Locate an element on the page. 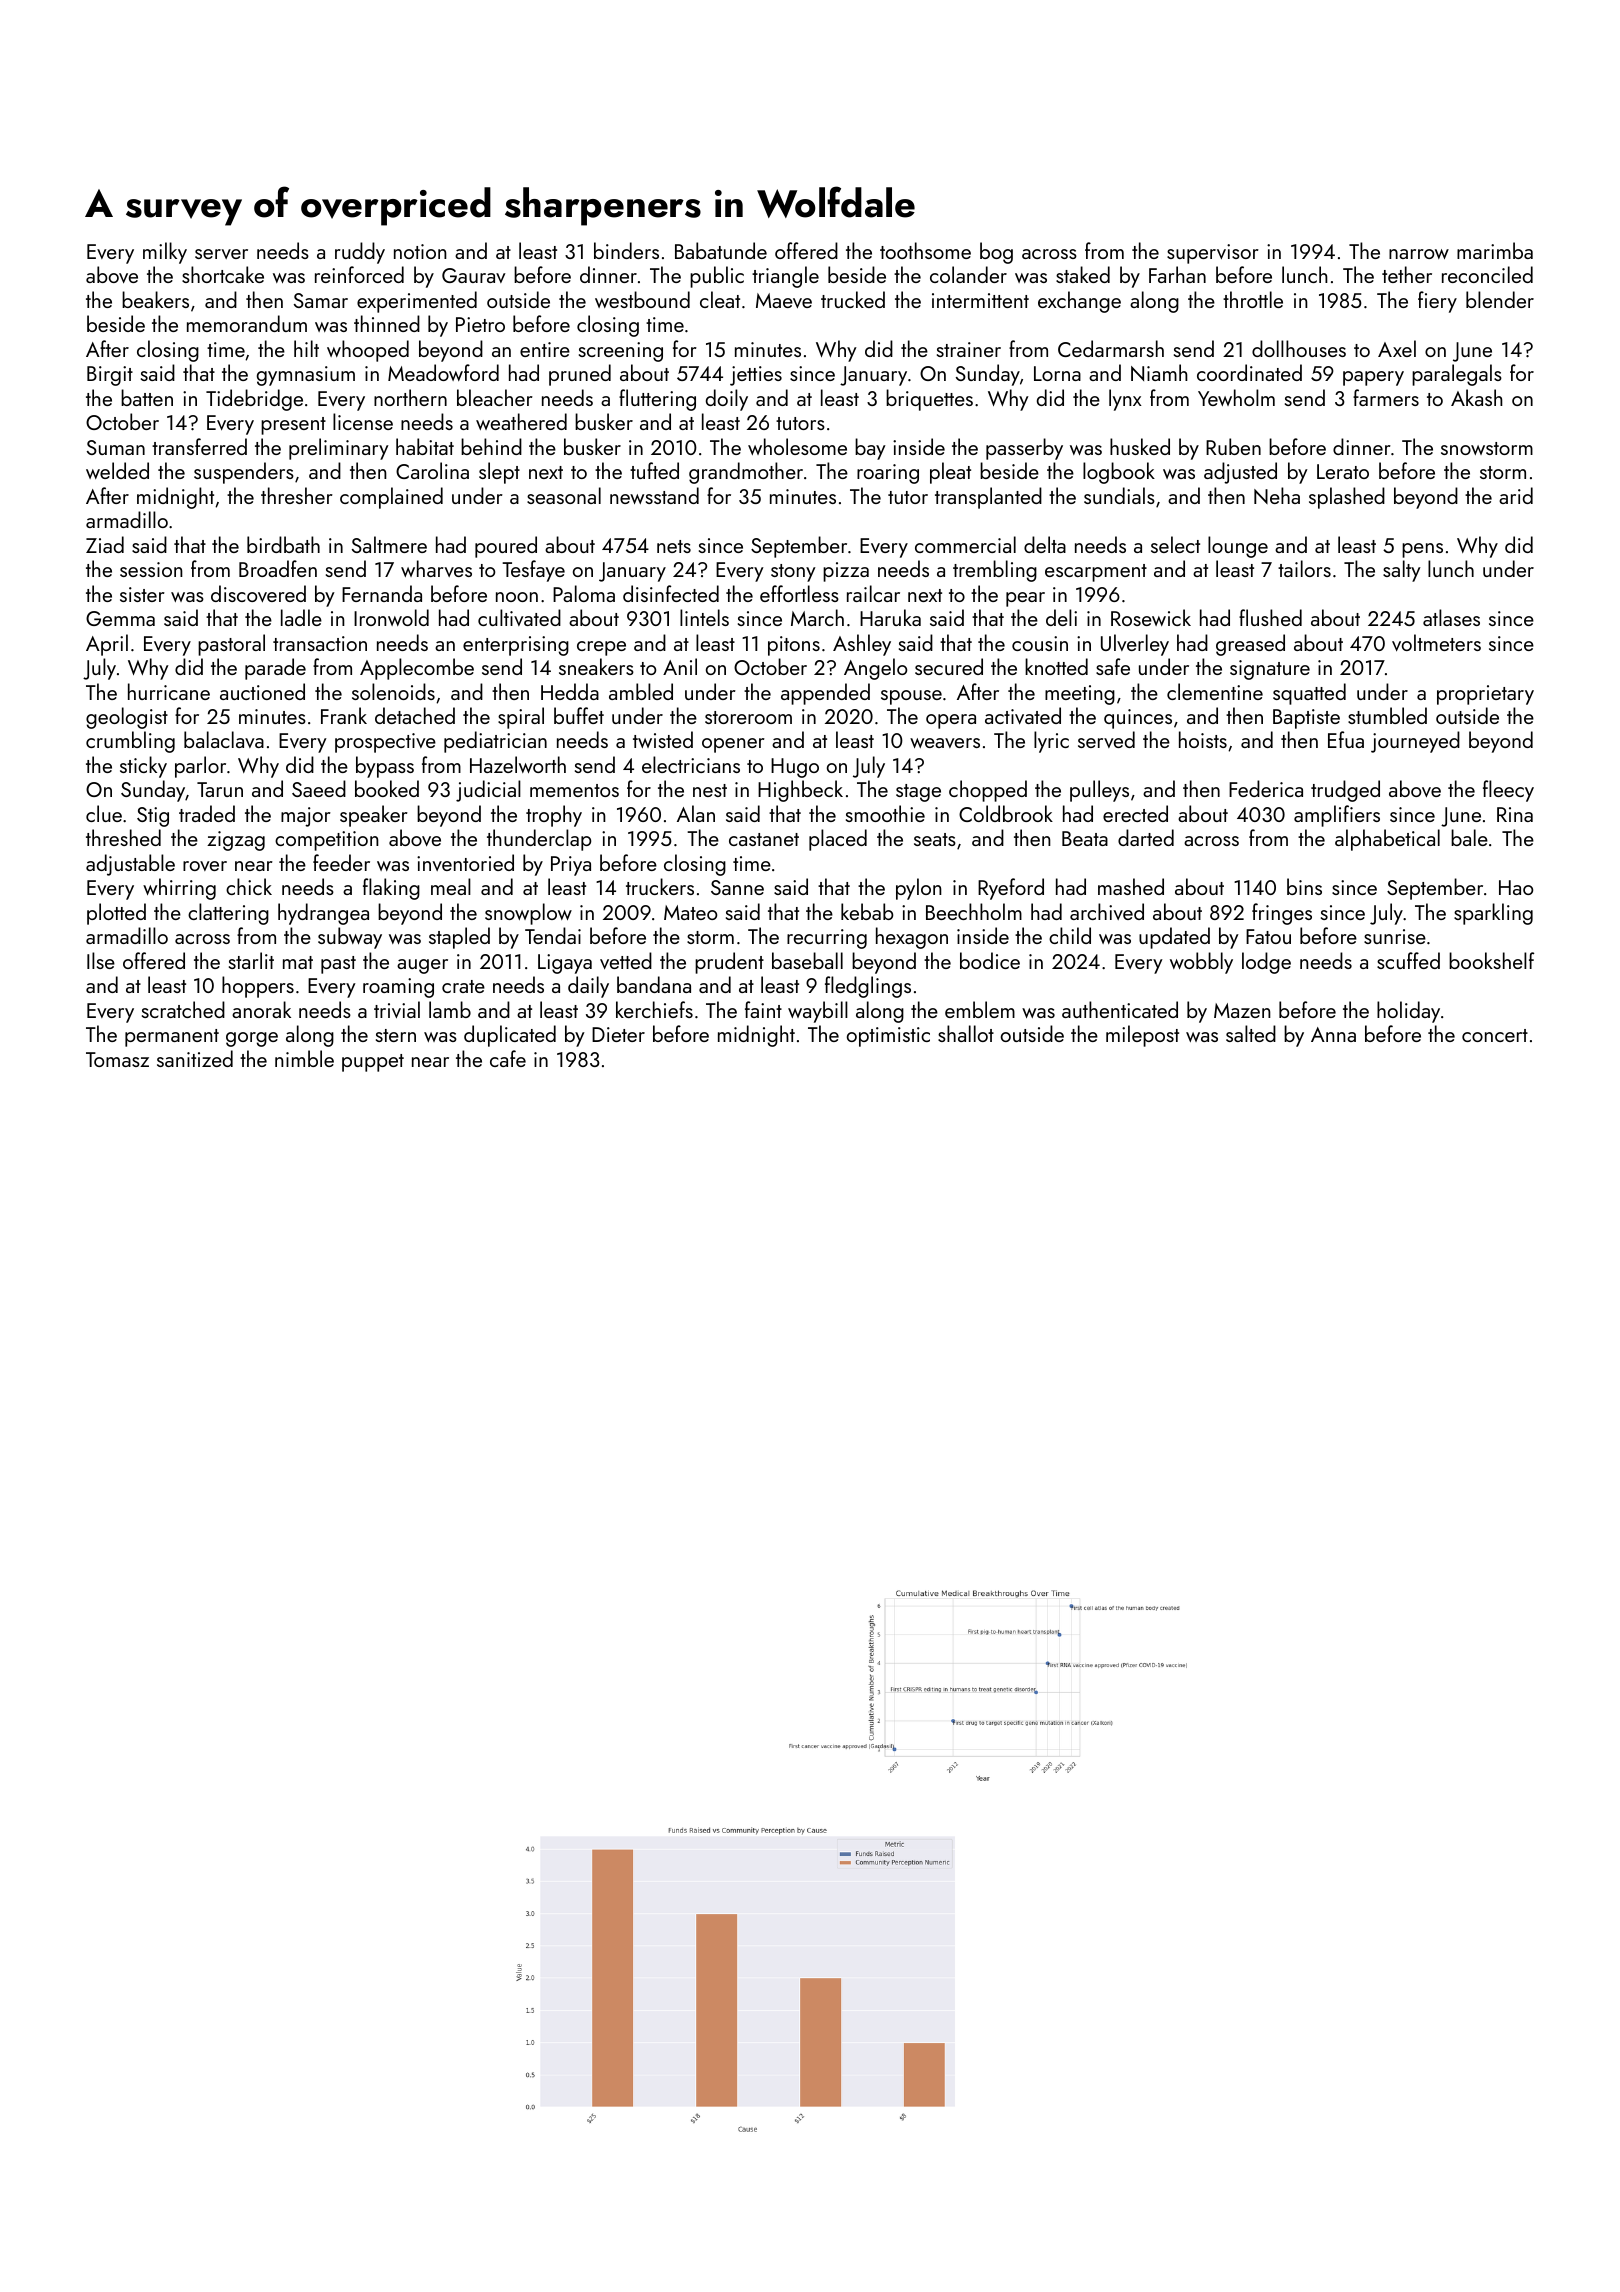  paralegals is located at coordinates (1457, 375).
